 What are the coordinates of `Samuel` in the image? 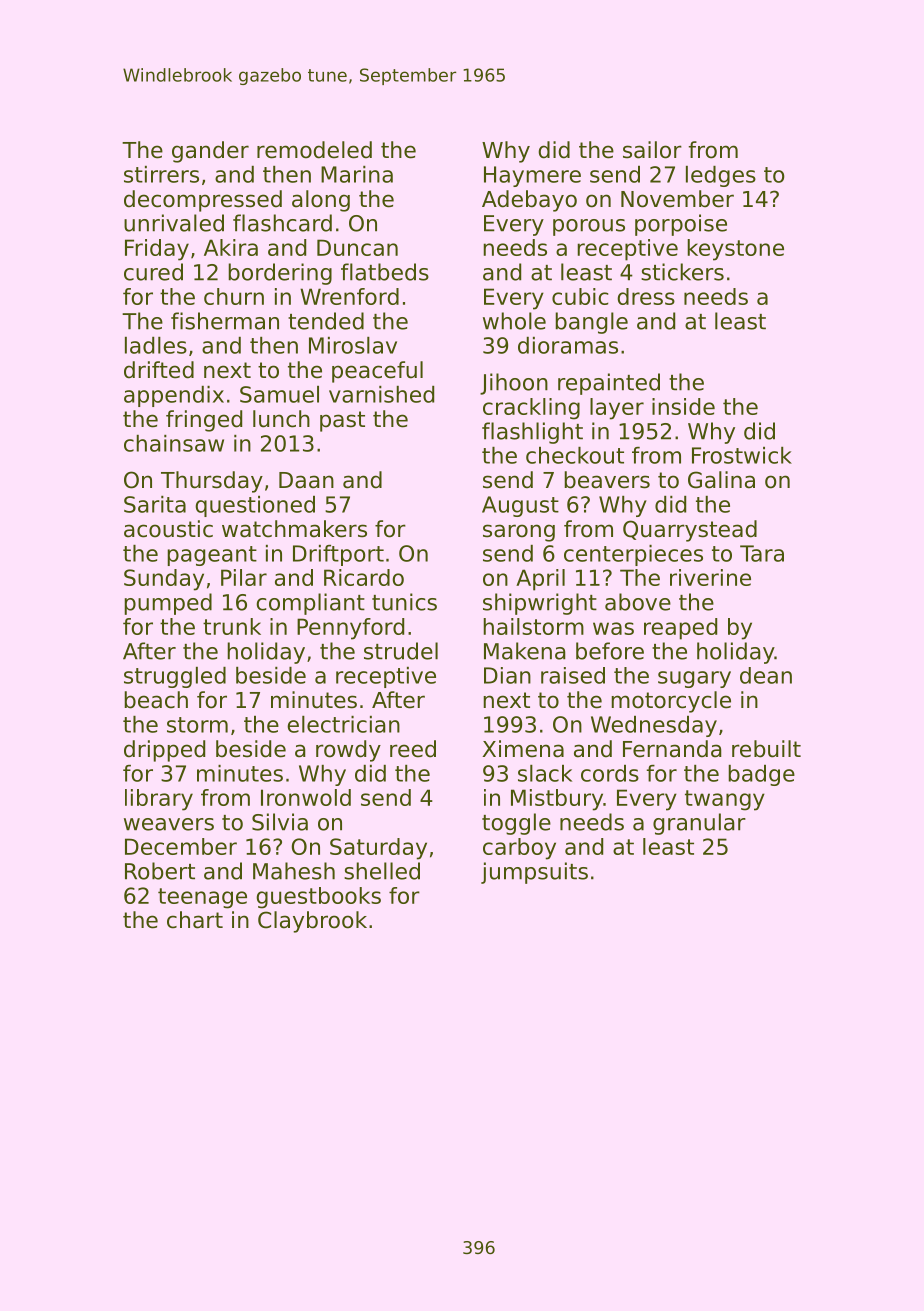 It's located at (279, 394).
